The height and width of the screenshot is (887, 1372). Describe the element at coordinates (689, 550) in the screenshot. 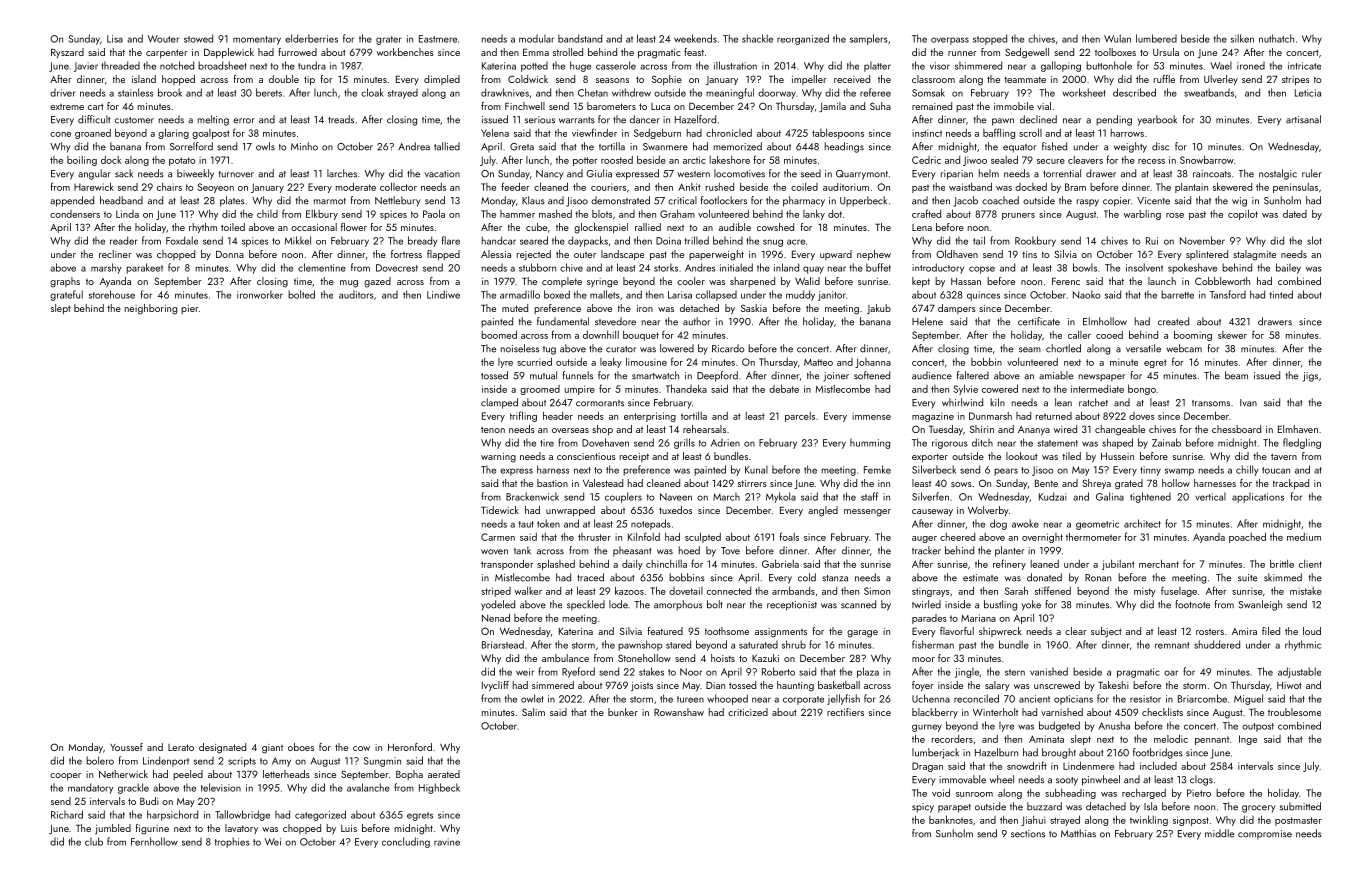

I see `hoed` at that location.
